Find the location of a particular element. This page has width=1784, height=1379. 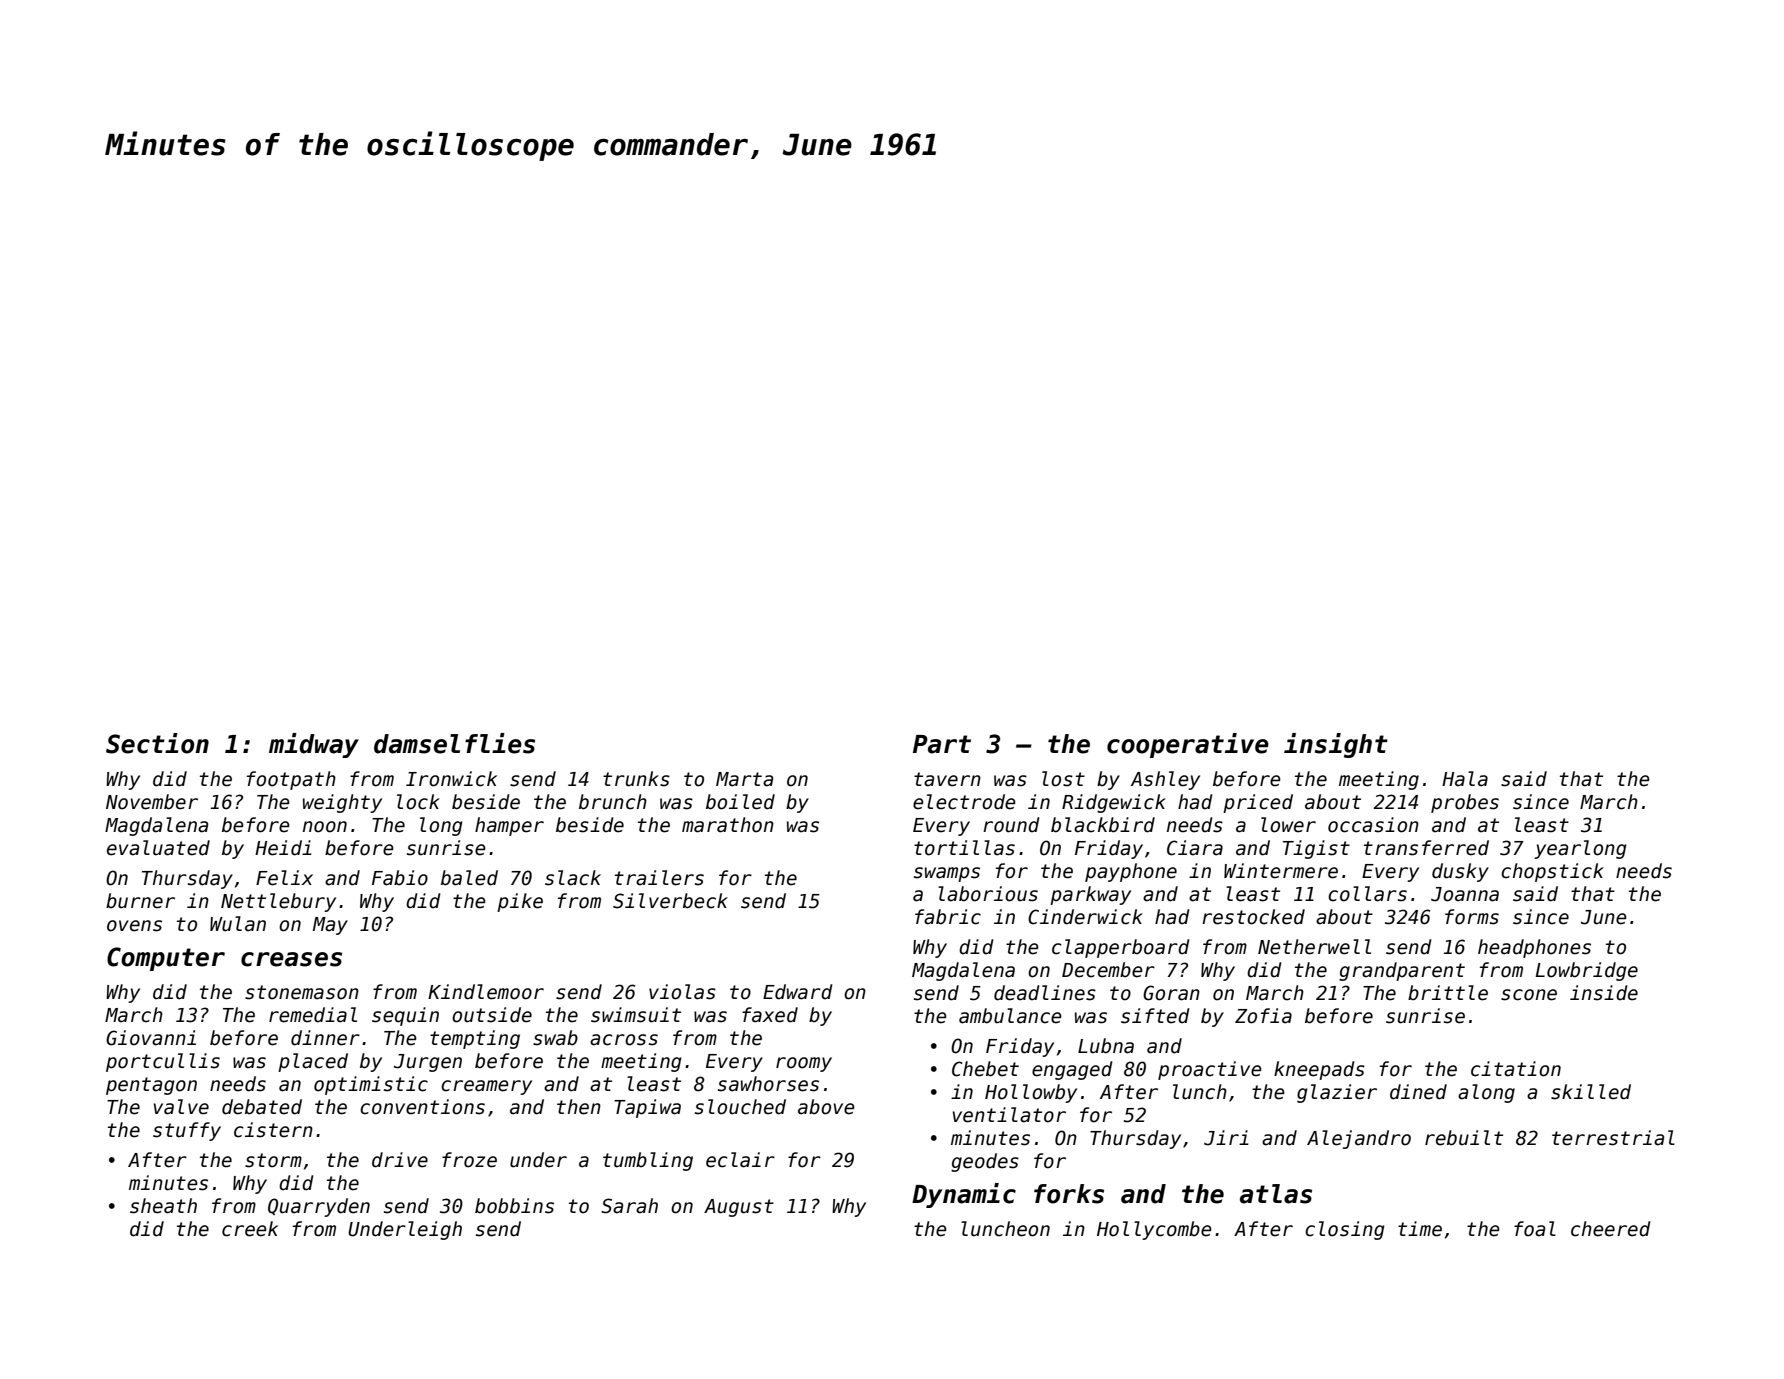

May is located at coordinates (330, 926).
